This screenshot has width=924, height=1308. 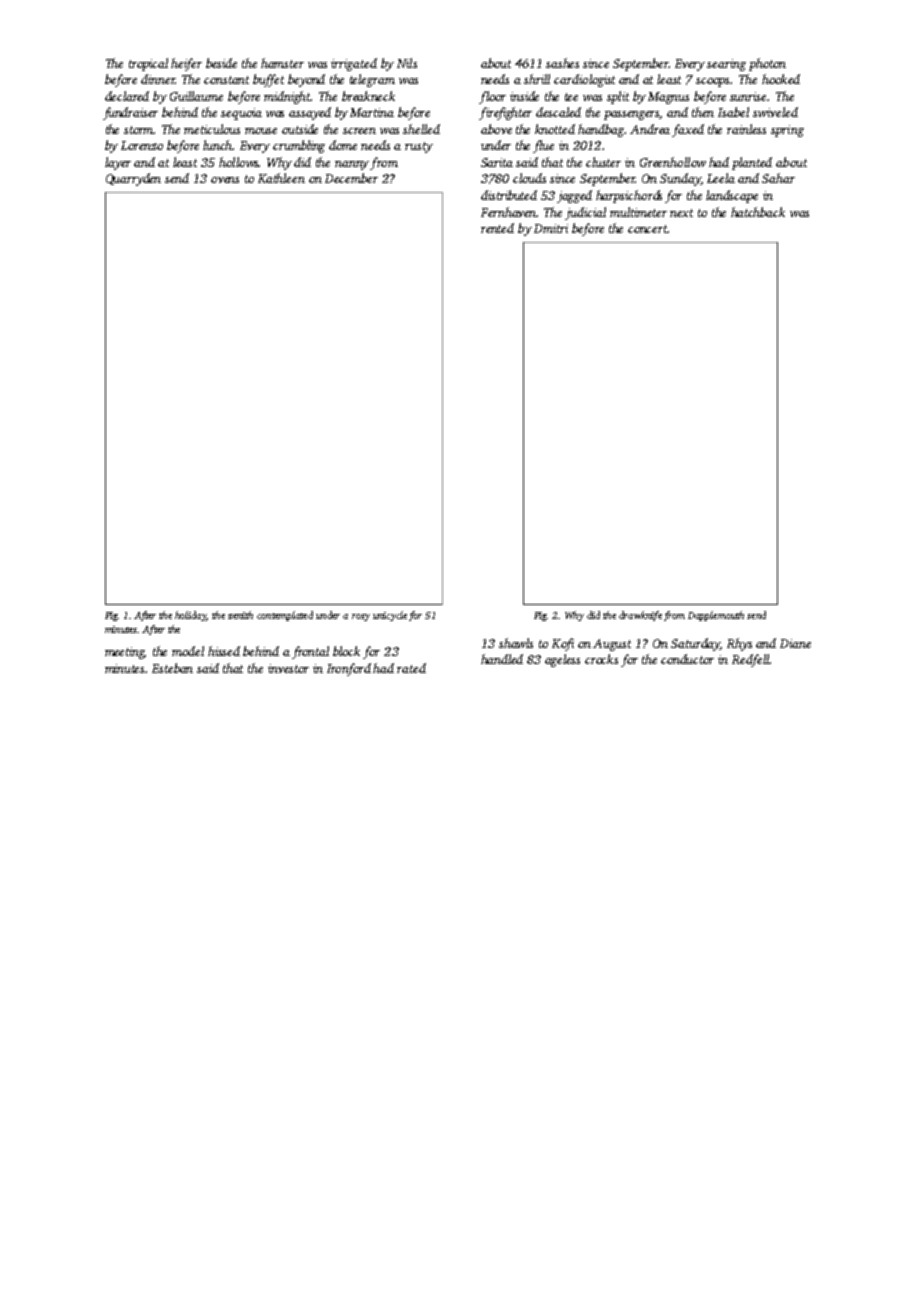 I want to click on ovens, so click(x=225, y=180).
